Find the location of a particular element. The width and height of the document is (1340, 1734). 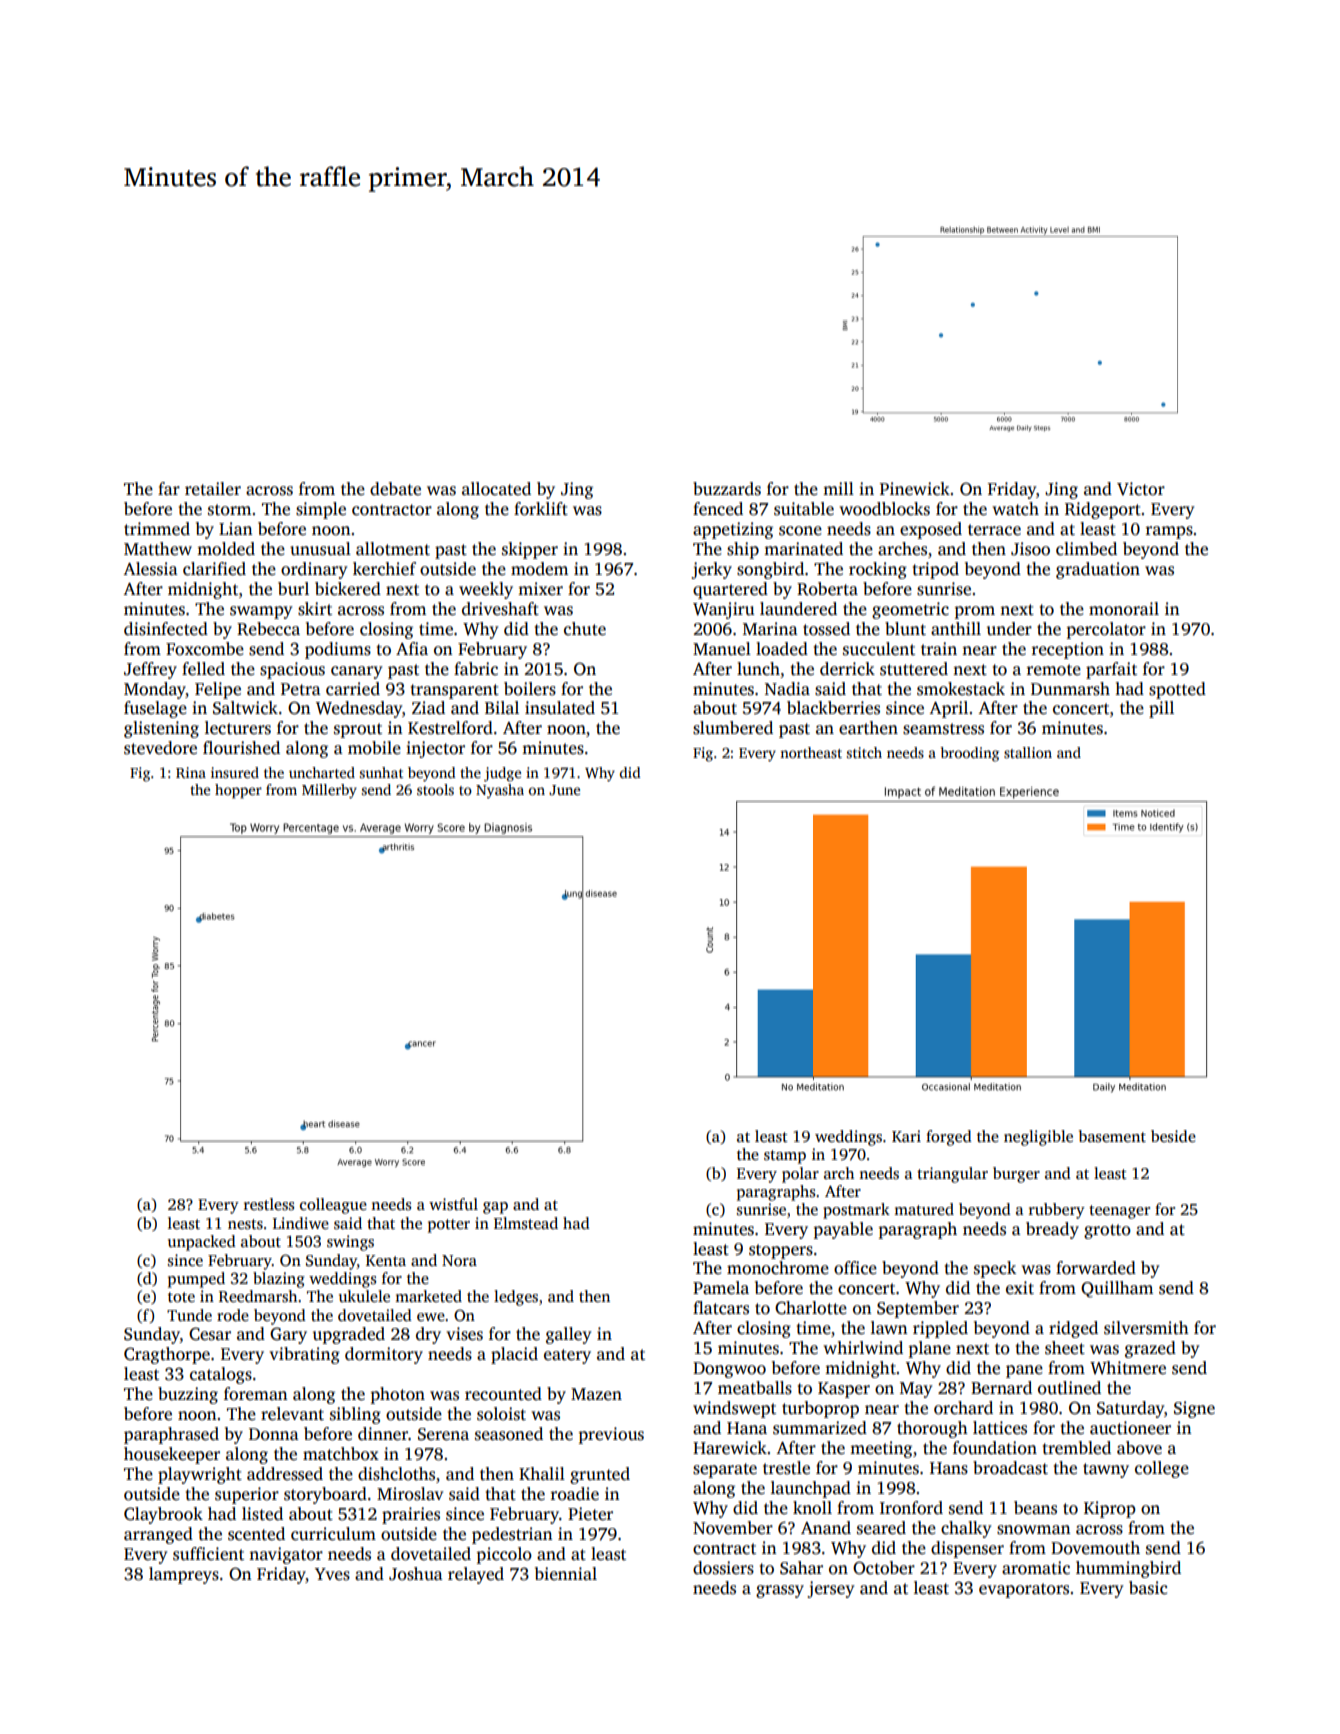

windswept is located at coordinates (734, 1409).
